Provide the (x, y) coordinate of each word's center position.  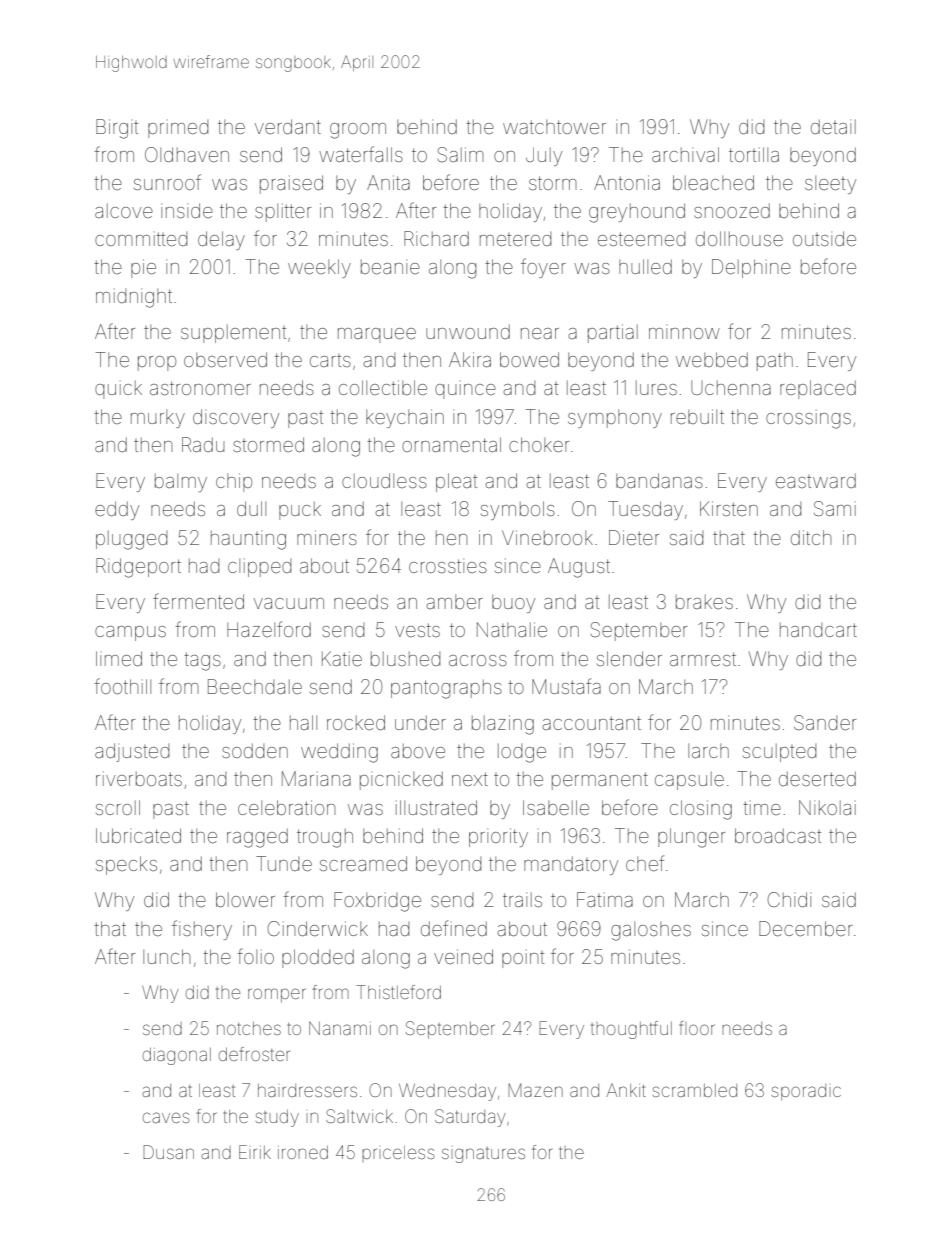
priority (498, 837)
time (762, 807)
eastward (816, 480)
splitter (283, 212)
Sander (825, 722)
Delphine (751, 268)
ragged (257, 838)
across (478, 660)
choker (539, 444)
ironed (303, 1152)
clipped (259, 567)
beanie (390, 266)
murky (158, 419)
